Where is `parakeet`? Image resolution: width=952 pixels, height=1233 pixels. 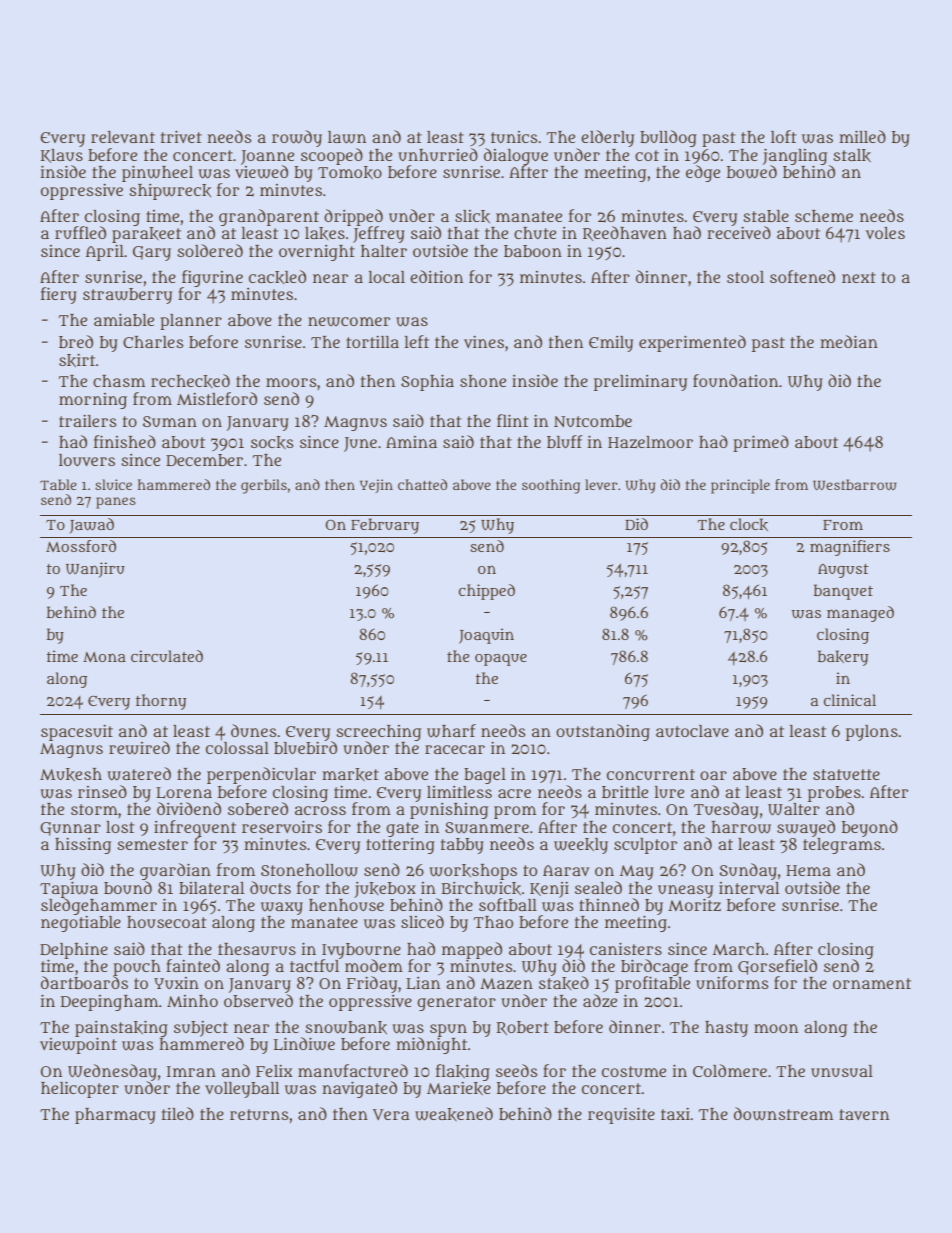 parakeet is located at coordinates (146, 235).
